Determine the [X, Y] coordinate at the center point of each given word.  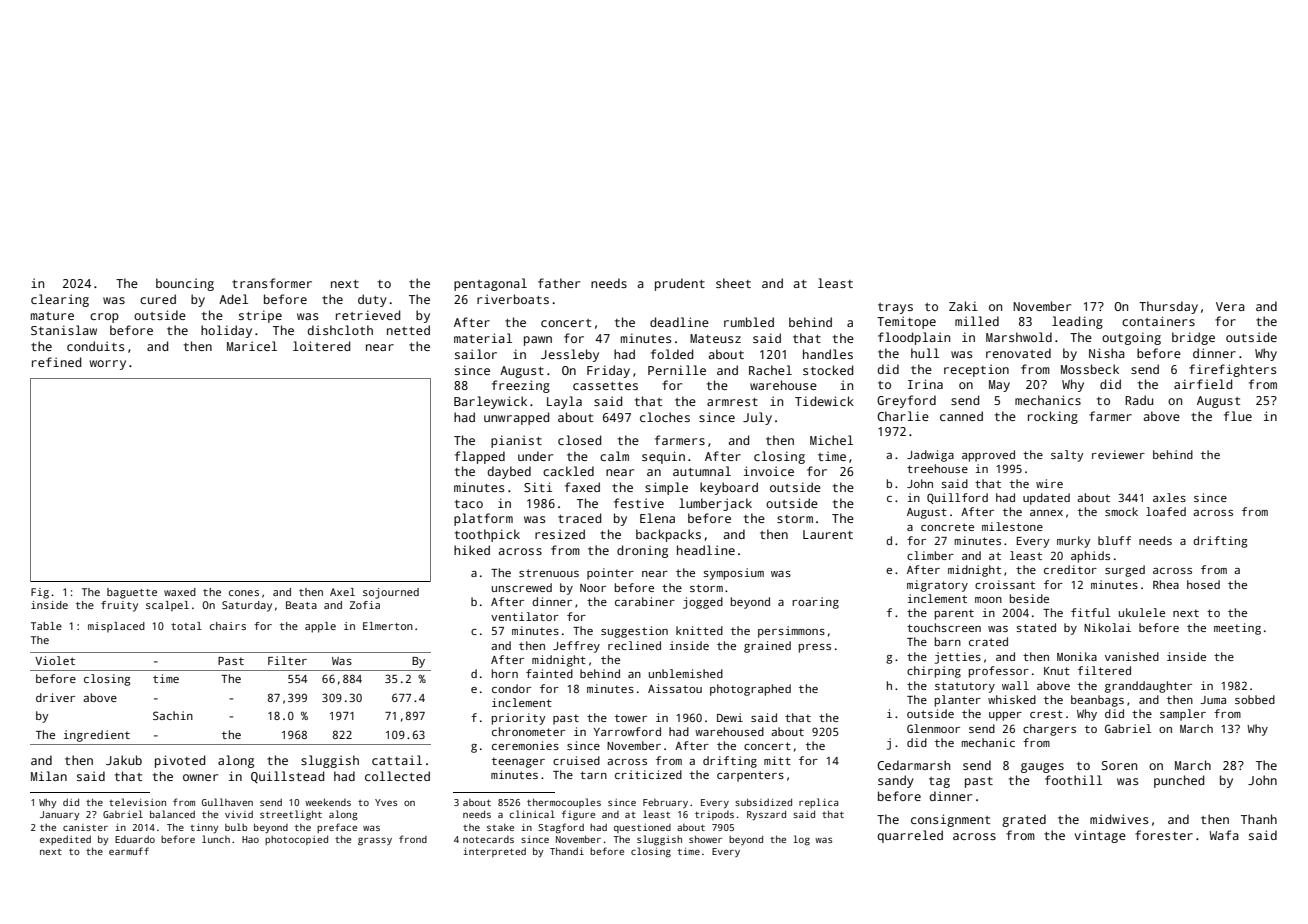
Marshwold [1019, 337]
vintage [1100, 836]
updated [1046, 499]
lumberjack [715, 504]
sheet [733, 283]
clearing [60, 300]
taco [469, 504]
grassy [375, 841]
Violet [55, 660]
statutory [965, 687]
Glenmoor [933, 728]
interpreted [494, 852]
